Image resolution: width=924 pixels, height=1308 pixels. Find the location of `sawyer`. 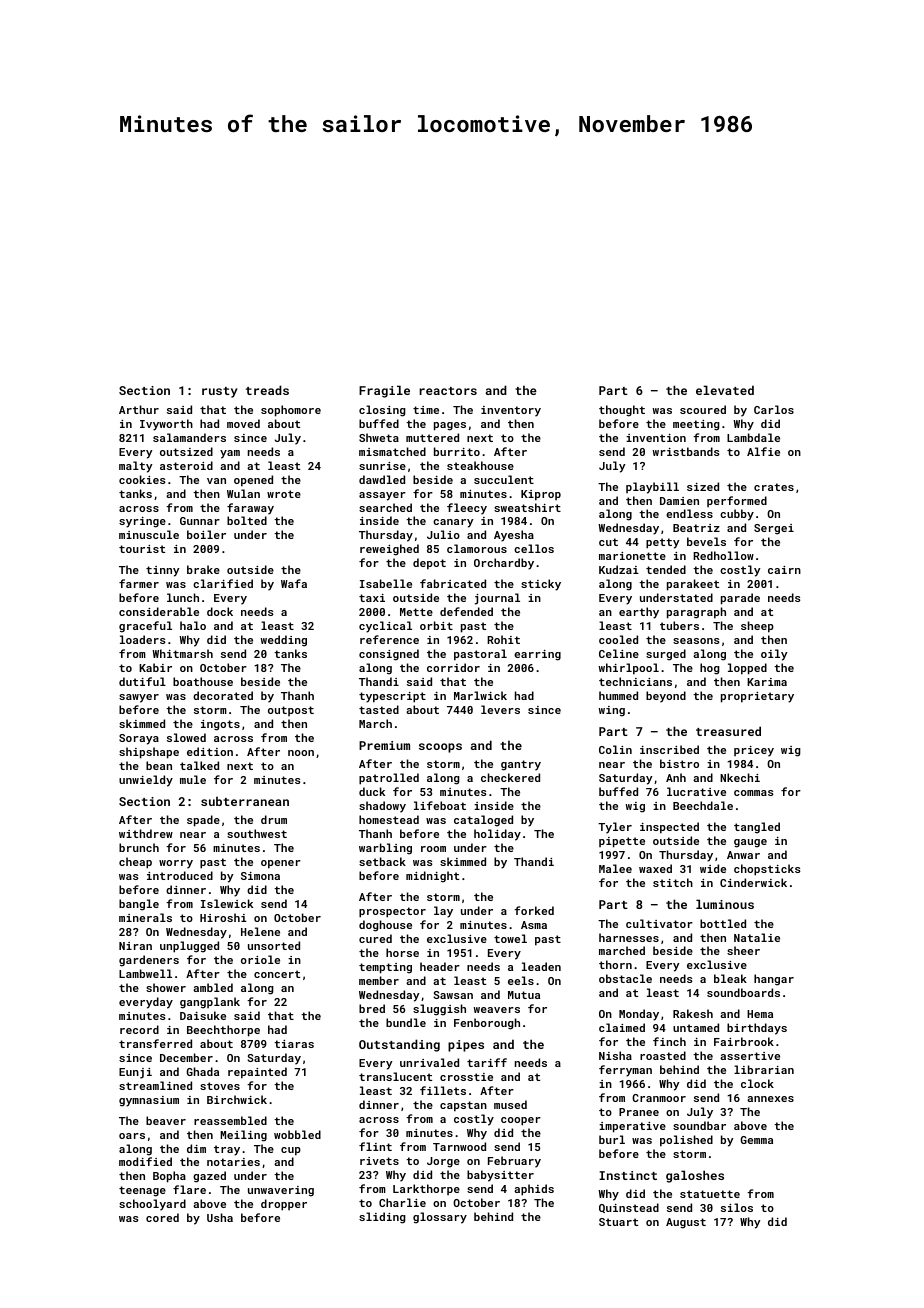

sawyer is located at coordinates (139, 698).
